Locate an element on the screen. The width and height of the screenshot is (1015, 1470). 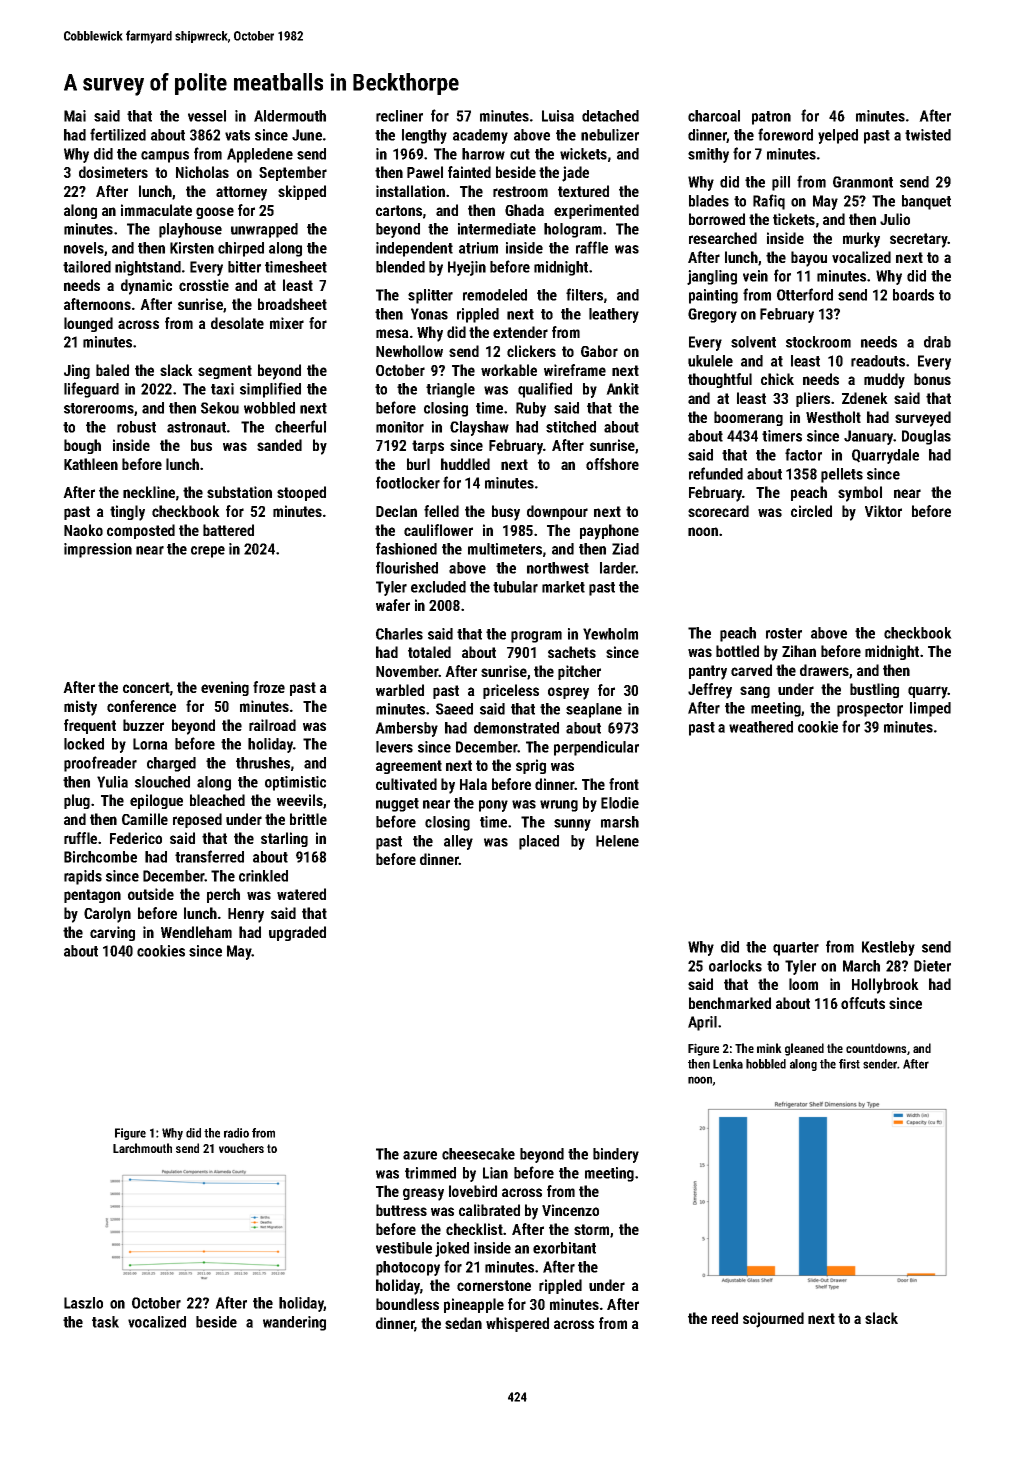
charcoal is located at coordinates (714, 116).
